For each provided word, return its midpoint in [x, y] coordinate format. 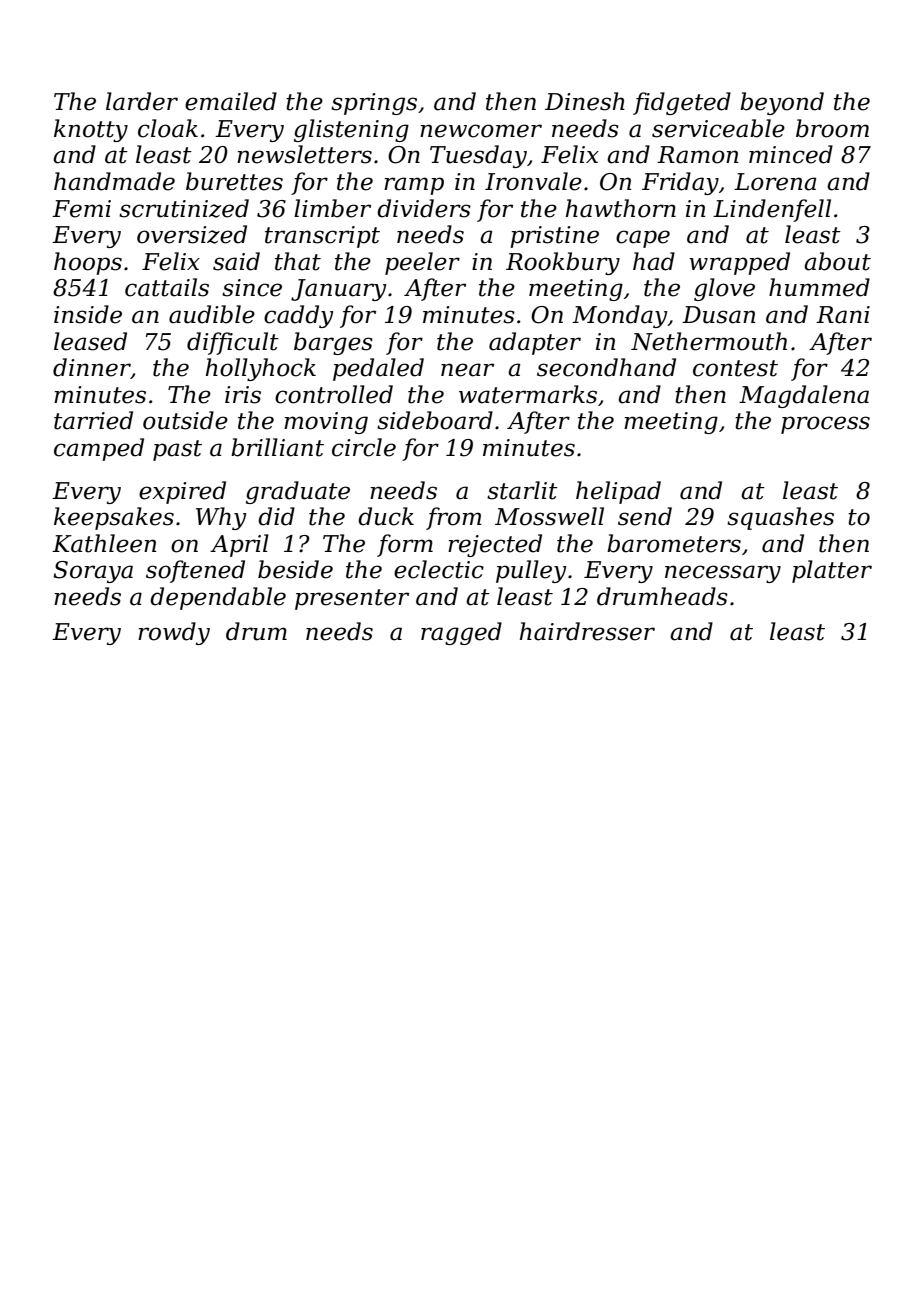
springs [374, 104]
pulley [531, 571]
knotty [91, 130]
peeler [422, 263]
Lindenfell [772, 210]
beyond [782, 103]
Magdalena [804, 396]
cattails [167, 287]
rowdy [174, 633]
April [239, 545]
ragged [461, 633]
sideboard [435, 420]
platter [832, 571]
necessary [723, 574]
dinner [92, 368]
